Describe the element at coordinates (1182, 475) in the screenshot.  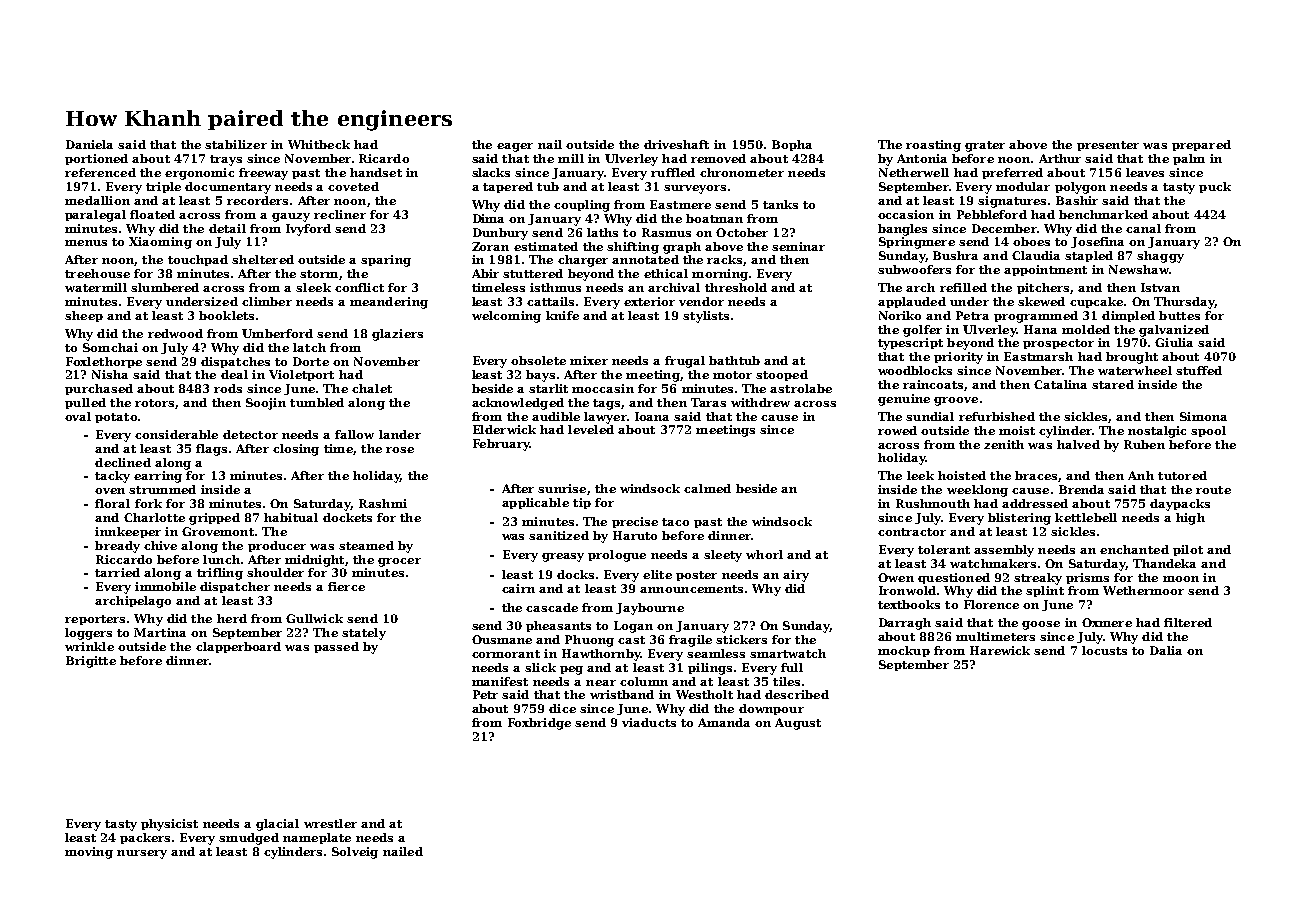
I see `tutored` at that location.
